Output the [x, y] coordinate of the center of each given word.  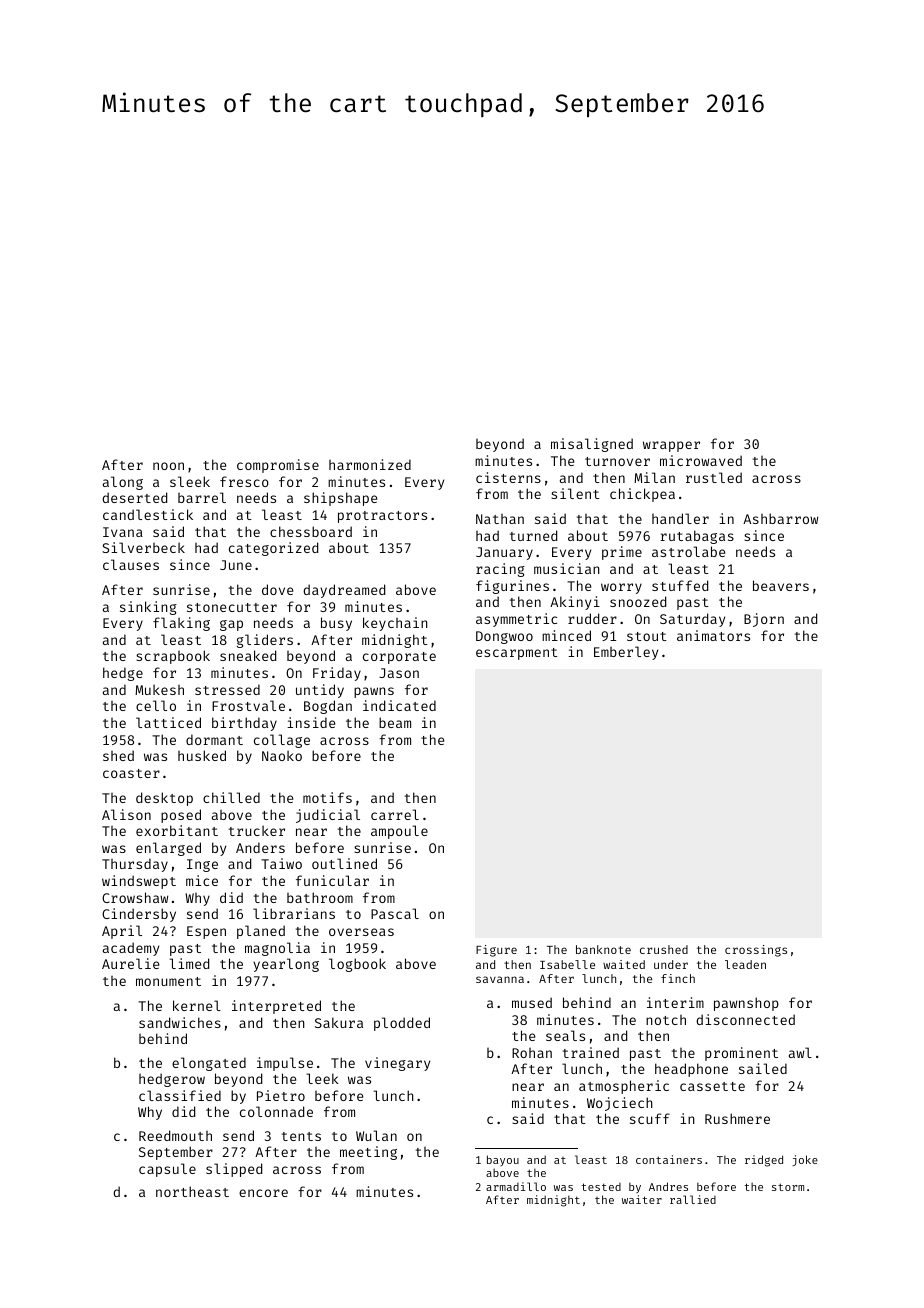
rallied [693, 1199]
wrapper [671, 446]
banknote [603, 949]
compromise [278, 466]
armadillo [516, 1186]
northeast [192, 1191]
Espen [206, 932]
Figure [496, 951]
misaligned [592, 445]
